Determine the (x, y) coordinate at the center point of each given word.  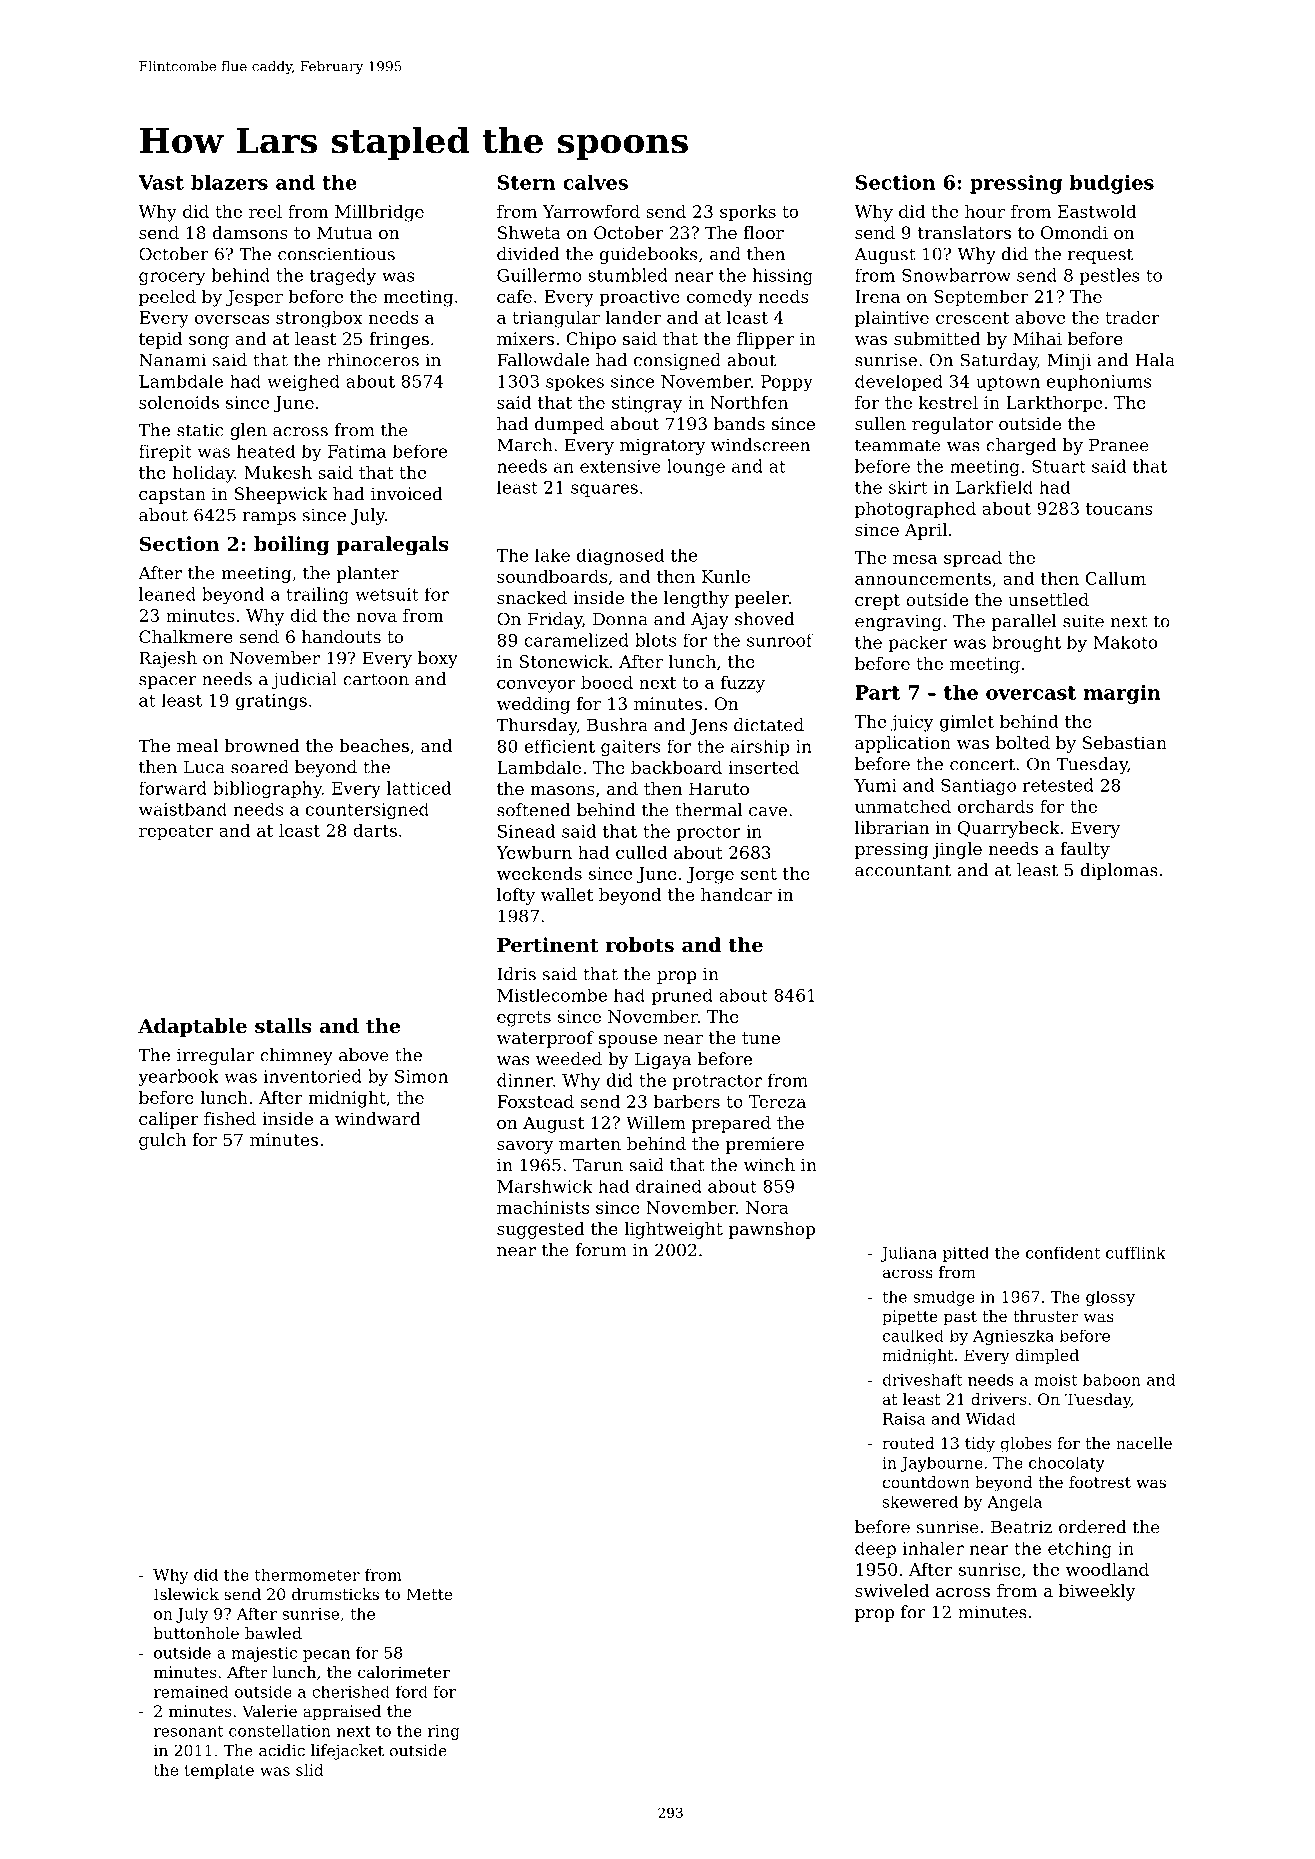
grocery (172, 278)
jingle (957, 850)
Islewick (186, 1594)
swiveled (892, 1590)
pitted (966, 1254)
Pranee (1119, 445)
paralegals (393, 546)
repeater (176, 833)
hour (985, 211)
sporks (748, 213)
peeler (762, 599)
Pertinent (548, 945)
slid (310, 1770)
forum (601, 1250)
